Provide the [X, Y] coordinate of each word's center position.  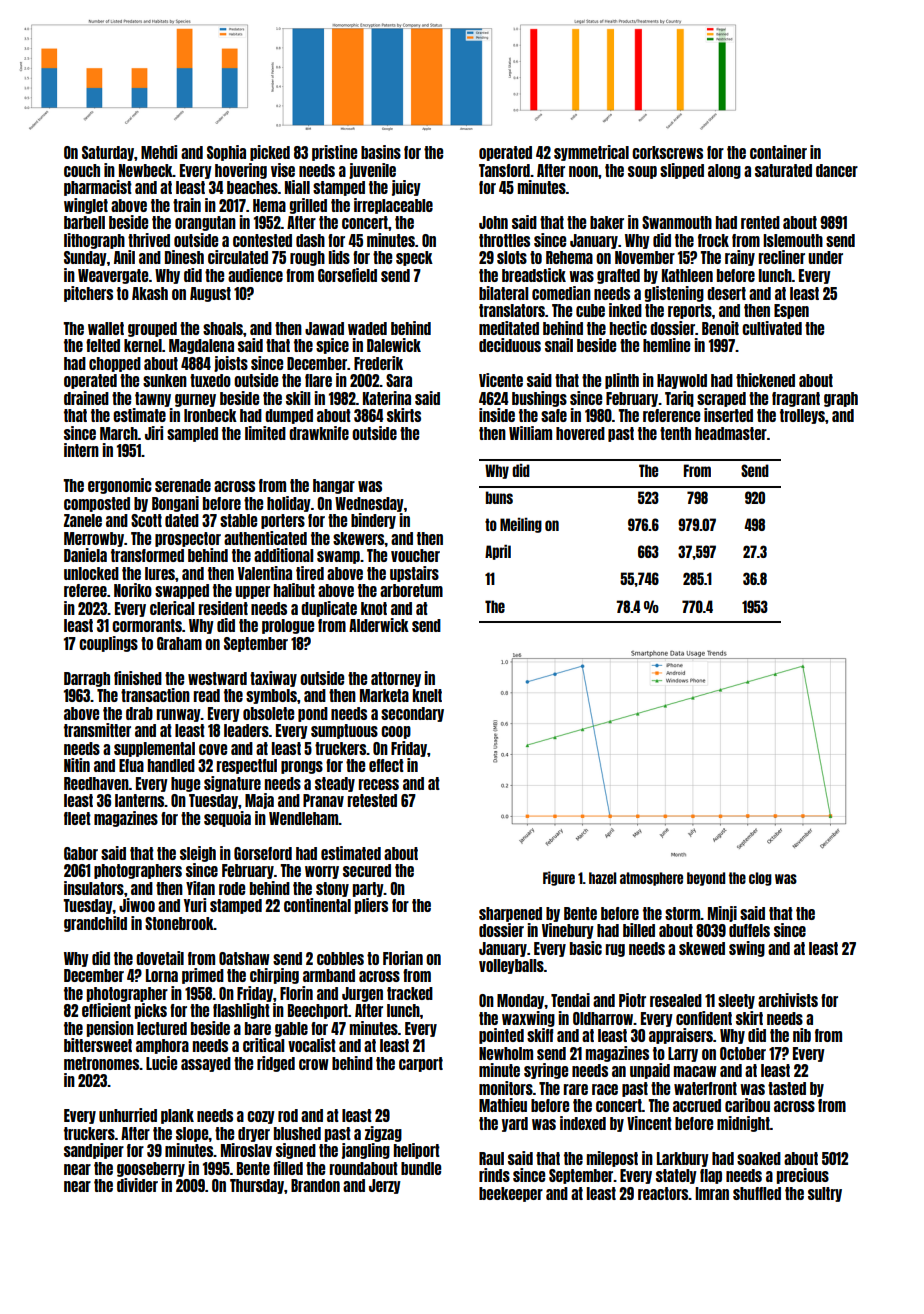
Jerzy [385, 1186]
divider [137, 1185]
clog [760, 879]
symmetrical [591, 153]
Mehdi [159, 152]
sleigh [198, 854]
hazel [602, 878]
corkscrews [667, 152]
